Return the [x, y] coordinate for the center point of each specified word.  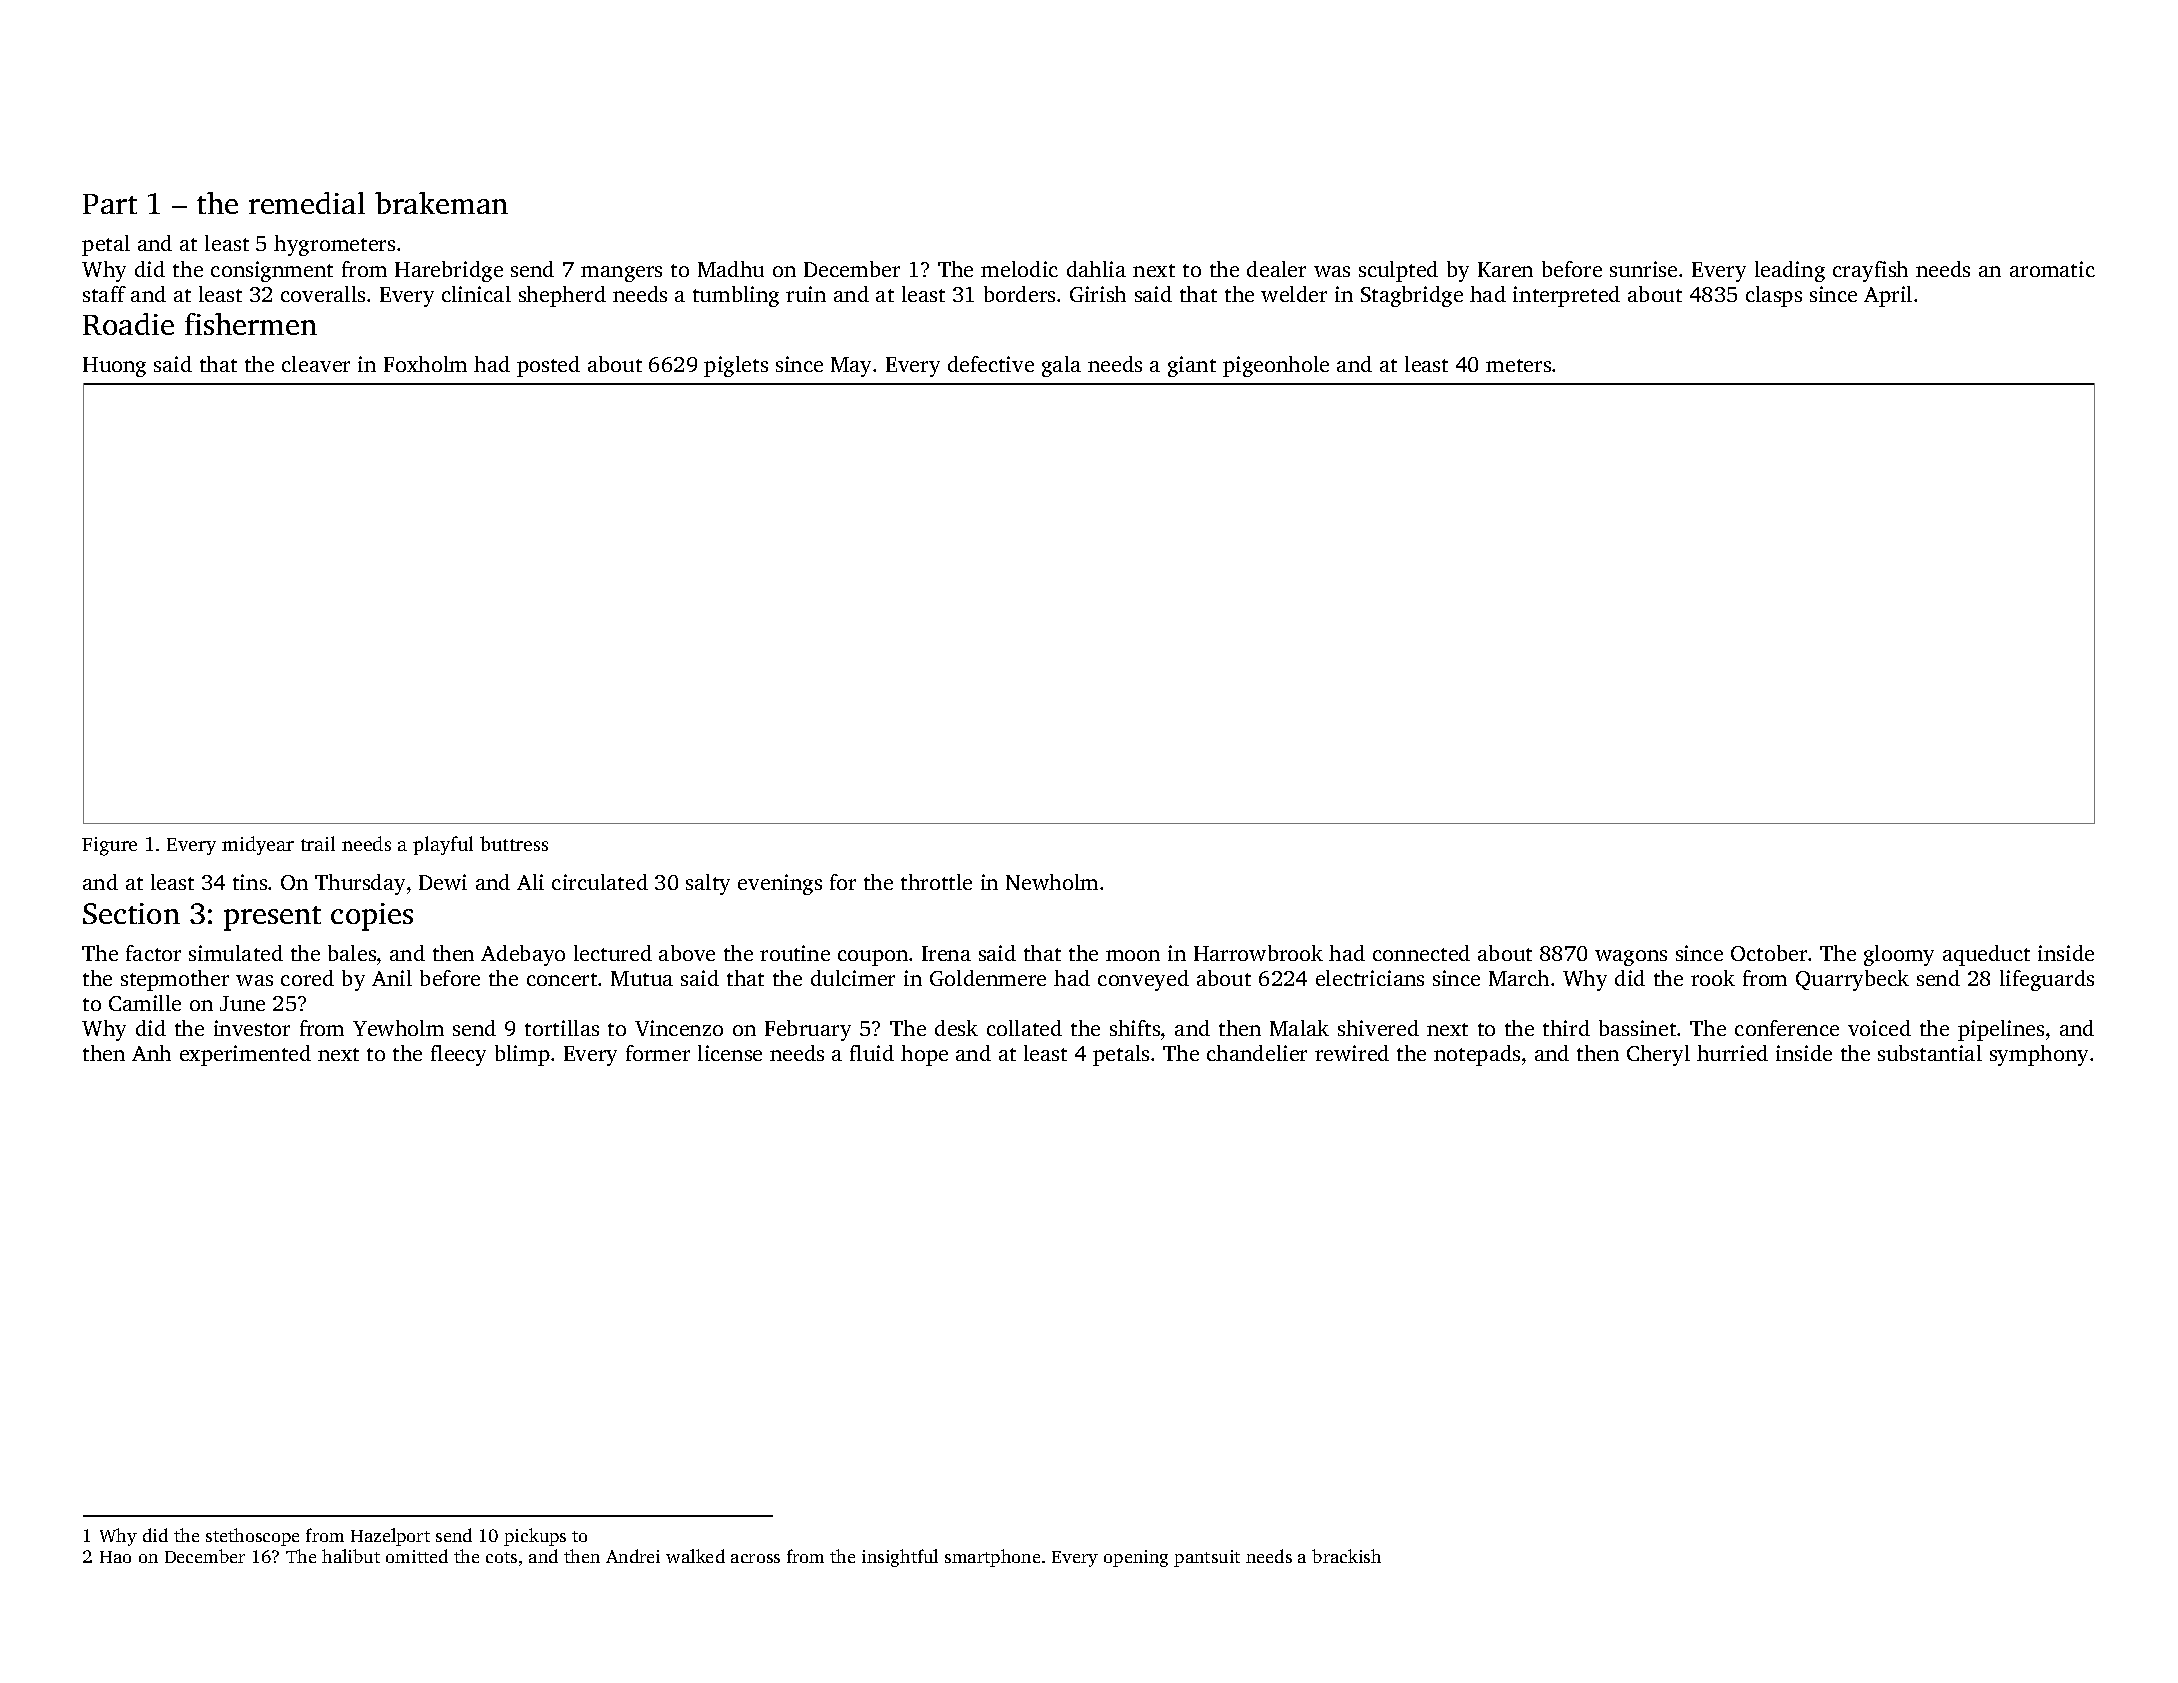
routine [795, 953]
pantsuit [1207, 1558]
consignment [272, 271]
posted [548, 366]
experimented [245, 1055]
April [1888, 296]
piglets [736, 366]
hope [924, 1055]
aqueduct [1986, 955]
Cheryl [1658, 1055]
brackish [1346, 1556]
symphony [2039, 1055]
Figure [109, 846]
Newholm [1052, 882]
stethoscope [252, 1537]
